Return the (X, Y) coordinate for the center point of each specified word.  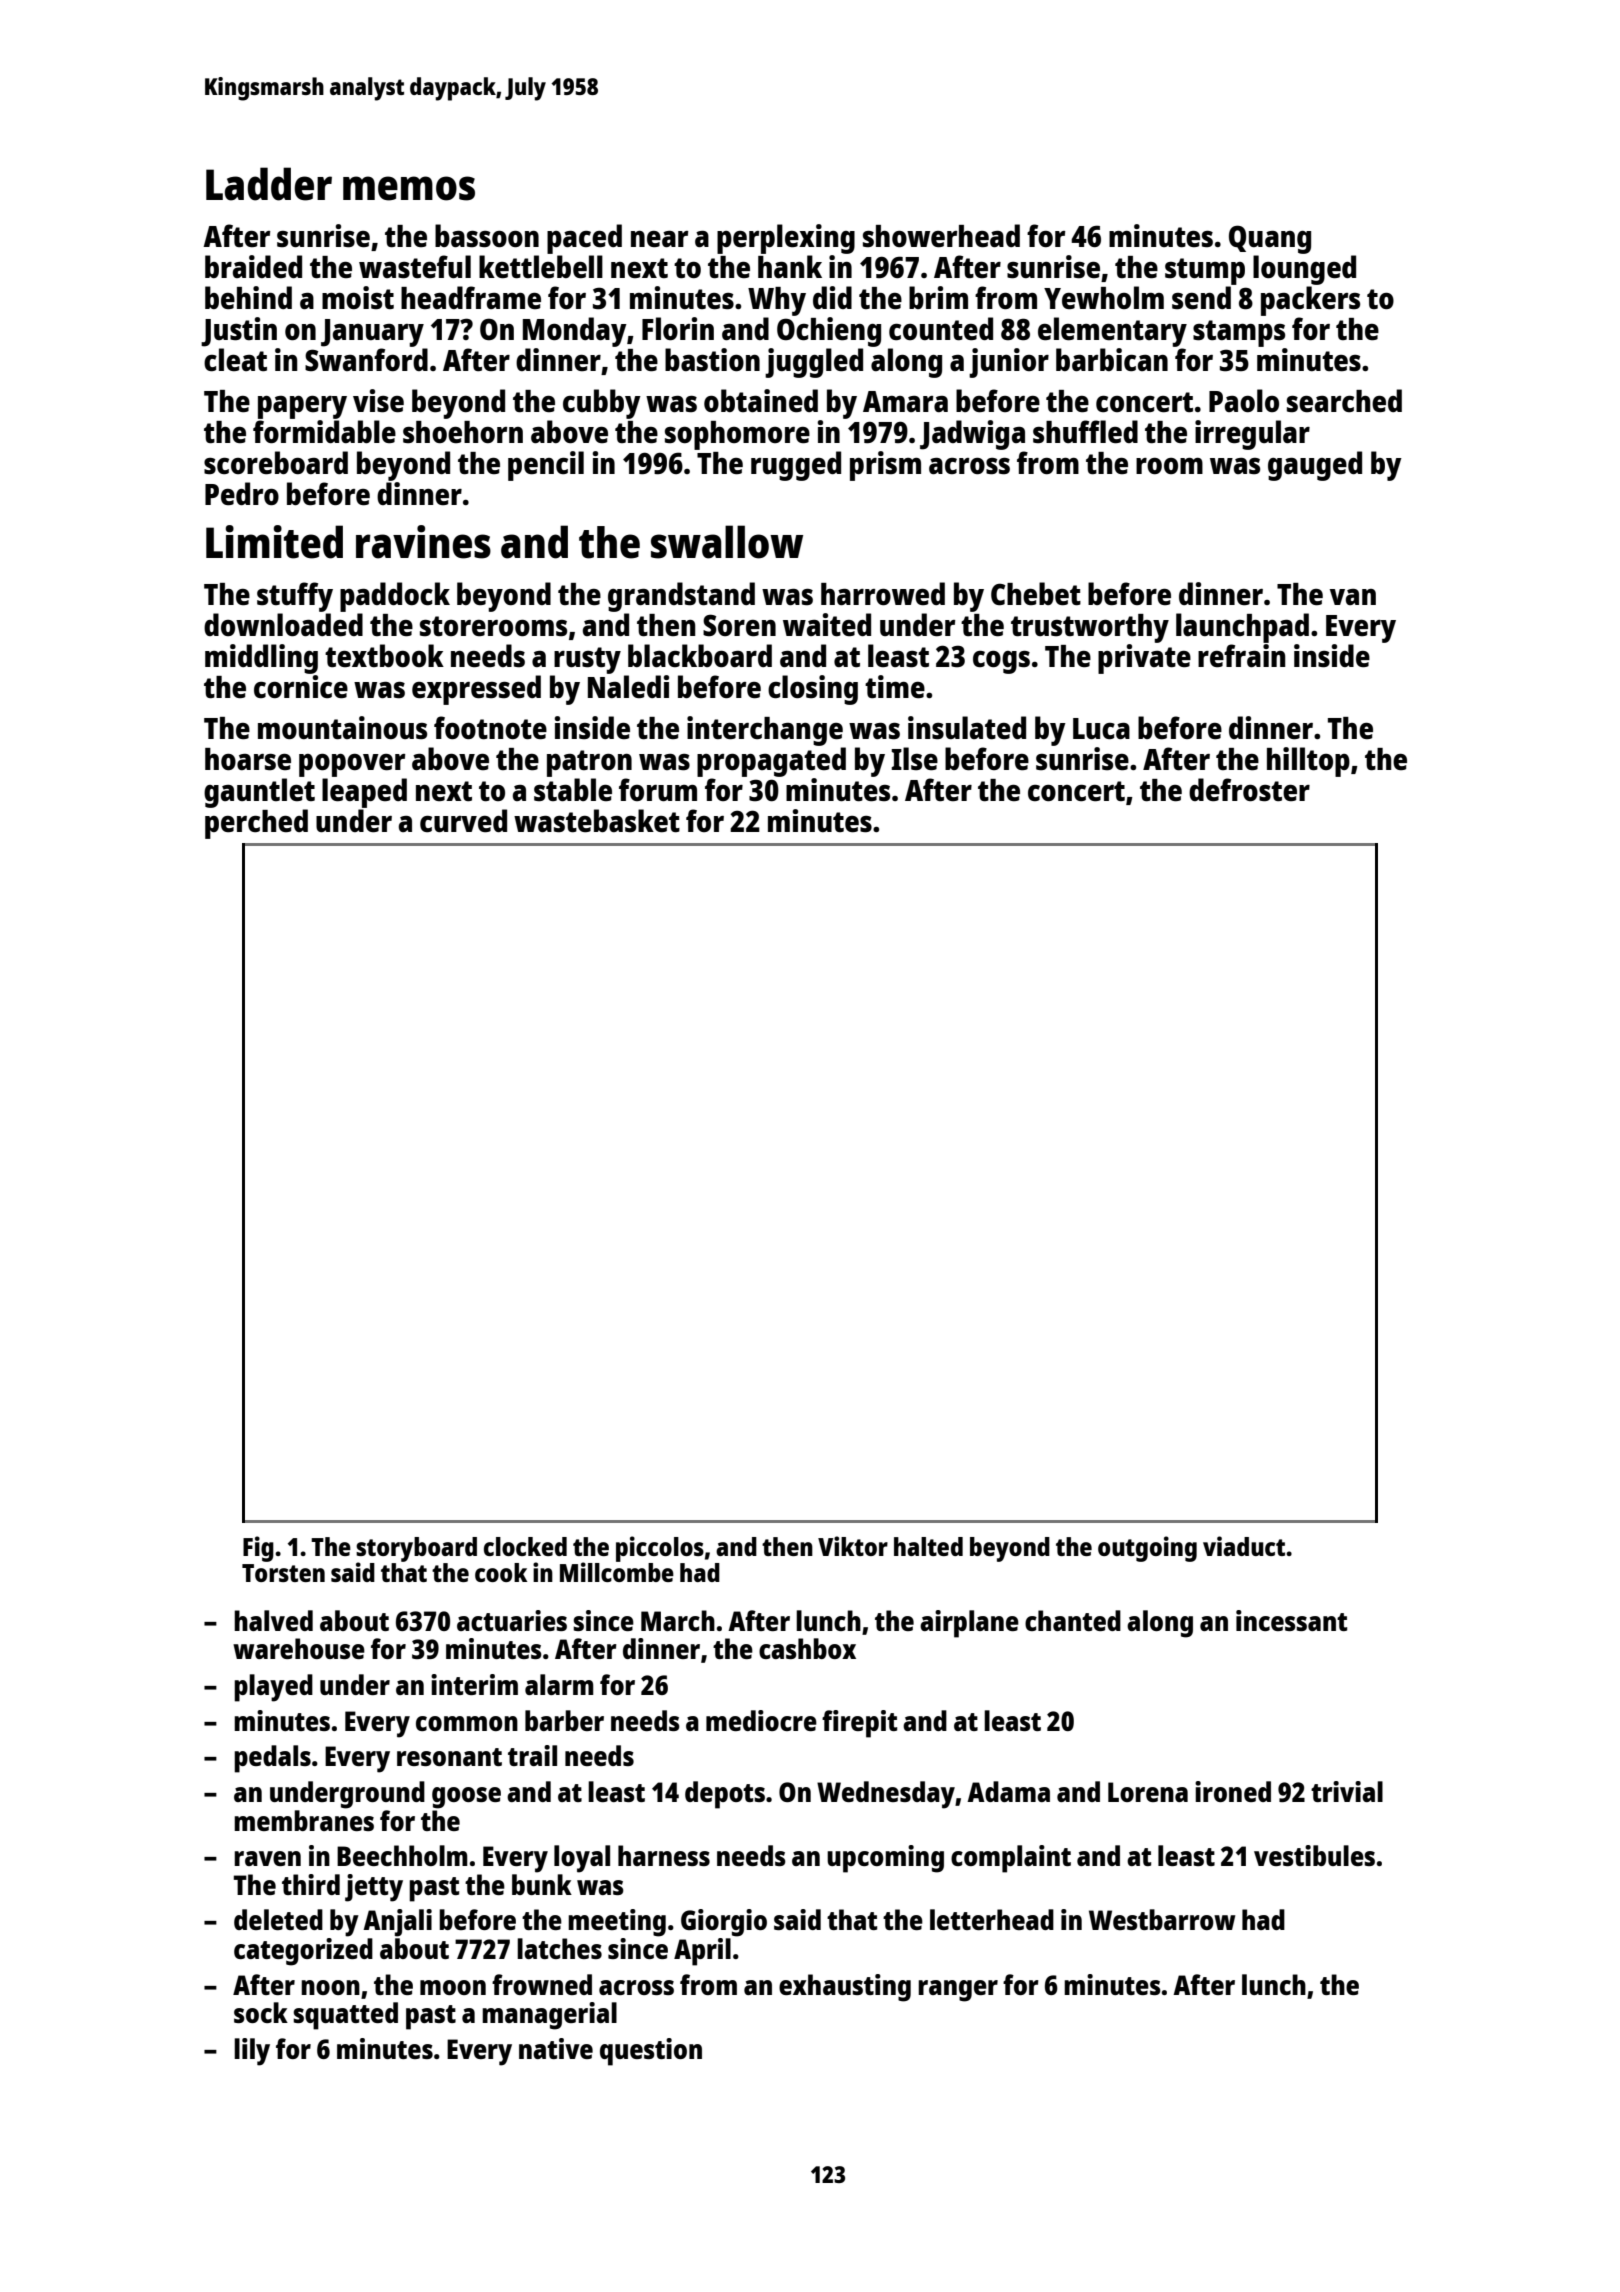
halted (928, 1546)
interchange (765, 731)
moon (453, 1987)
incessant (1291, 1620)
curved (463, 820)
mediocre (761, 1720)
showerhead (941, 236)
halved (273, 1620)
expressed (476, 690)
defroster (1249, 790)
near (659, 239)
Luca (1101, 729)
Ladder (269, 184)
